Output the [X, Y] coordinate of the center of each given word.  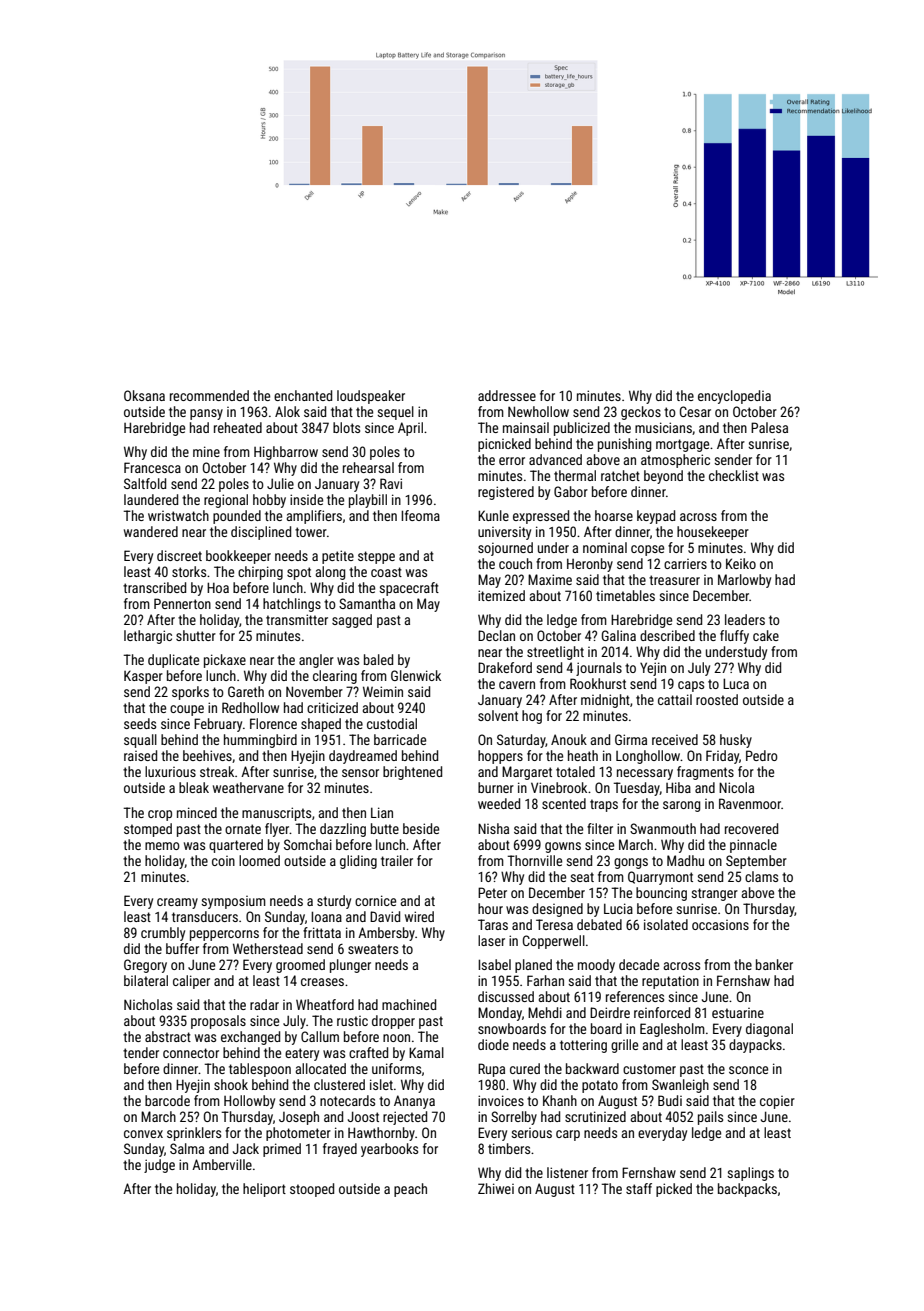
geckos [641, 413]
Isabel [494, 964]
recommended [209, 395]
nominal [605, 547]
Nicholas [148, 1004]
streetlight [555, 653]
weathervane [248, 787]
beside [421, 828]
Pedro [762, 755]
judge [159, 1166]
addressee [507, 395]
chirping [260, 573]
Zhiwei [496, 1188]
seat [582, 877]
